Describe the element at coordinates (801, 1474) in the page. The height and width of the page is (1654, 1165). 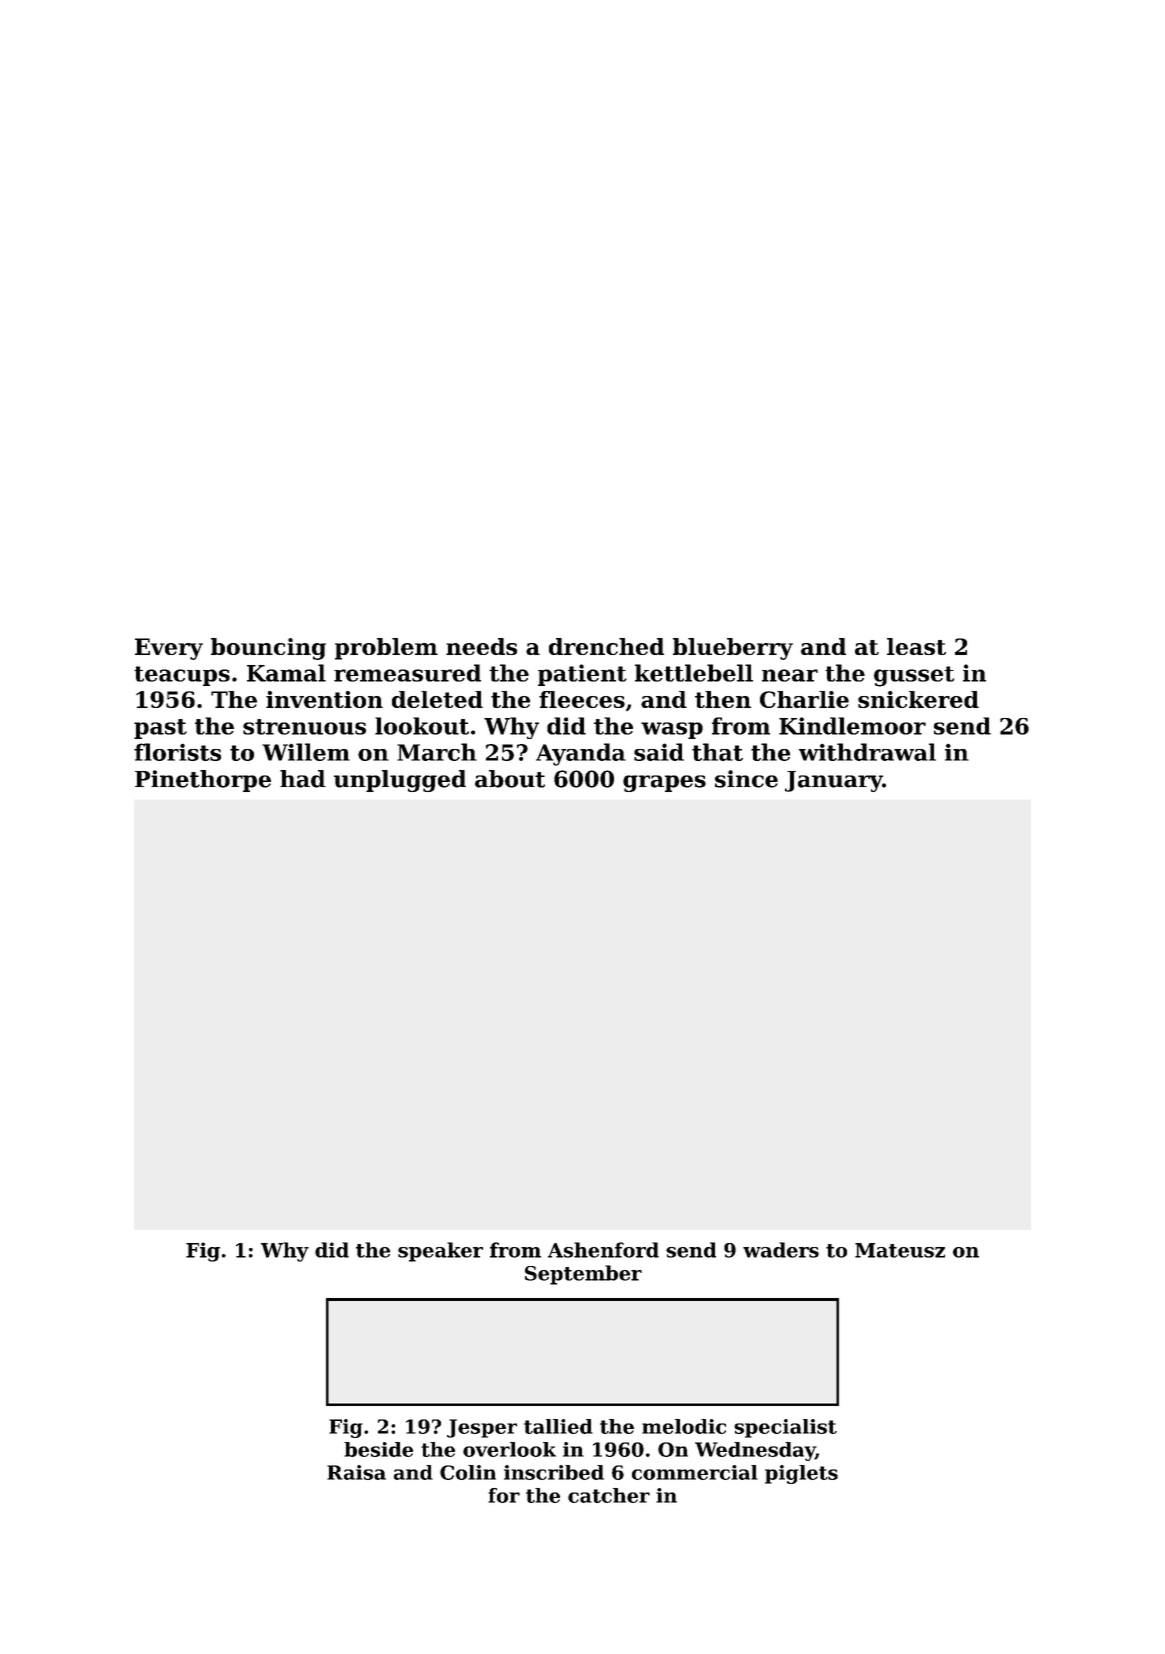
I see `piglets` at that location.
